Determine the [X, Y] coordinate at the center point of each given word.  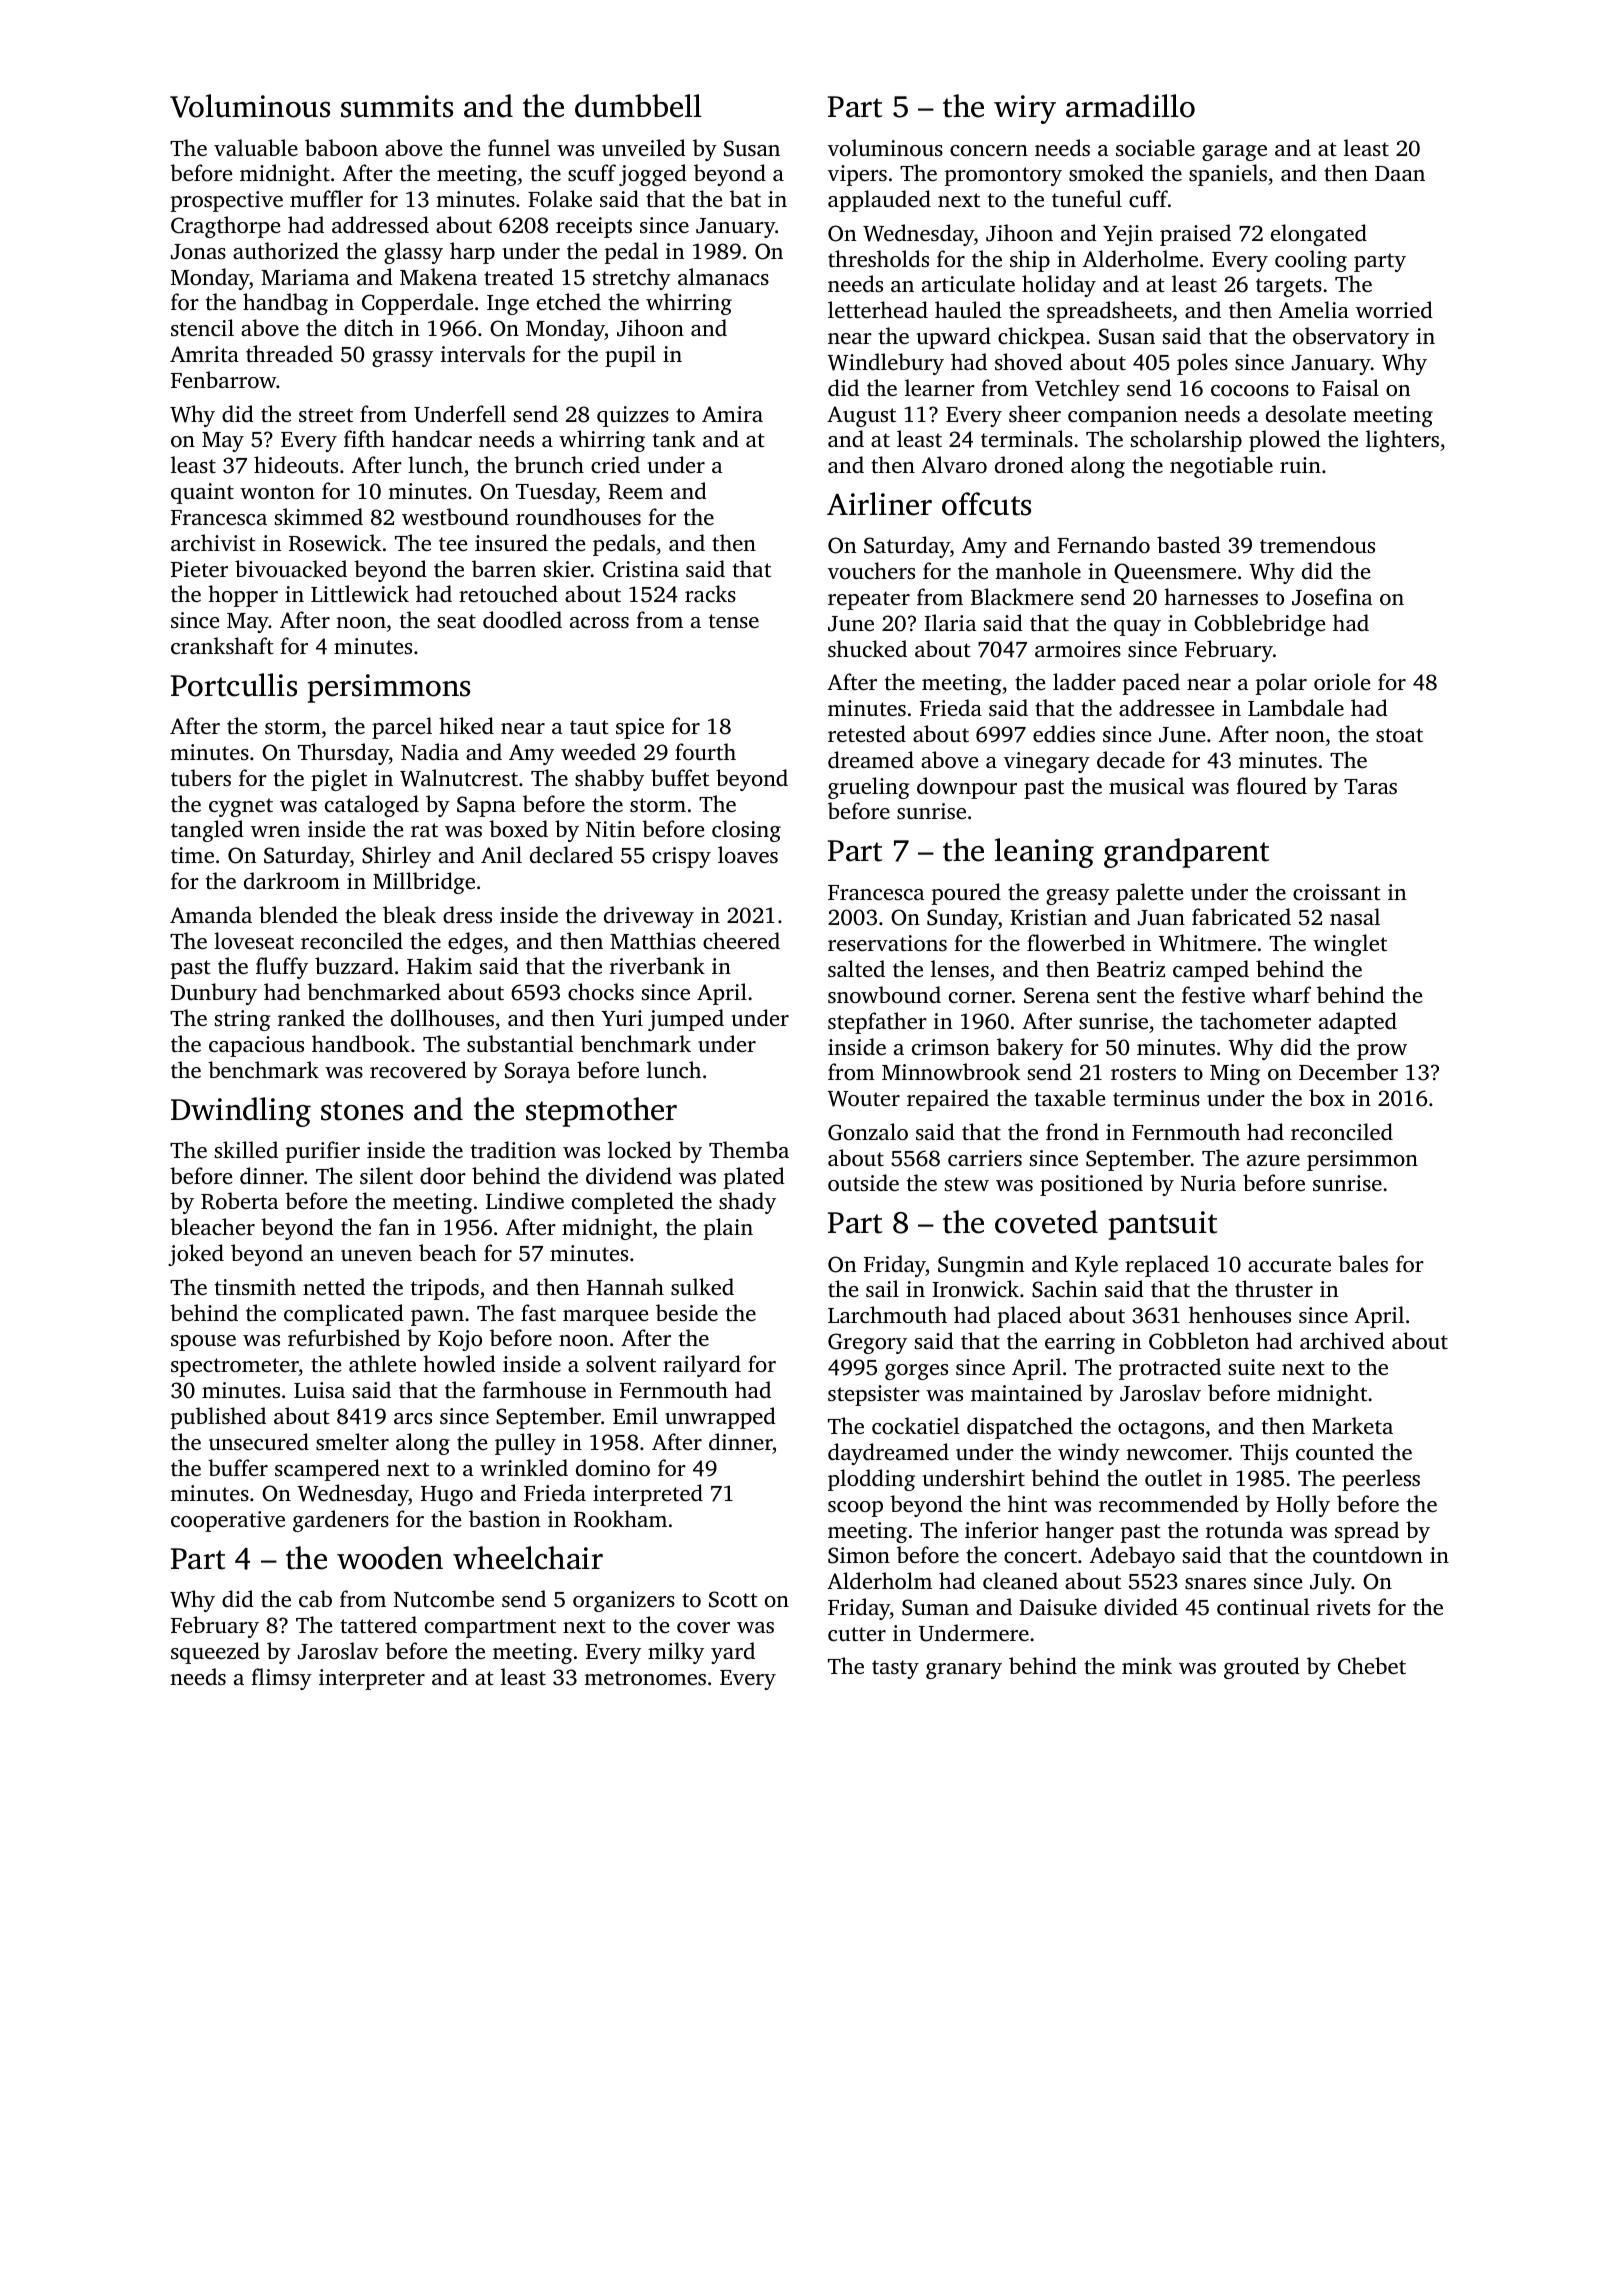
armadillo [1130, 106]
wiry [1025, 109]
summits [397, 106]
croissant [1337, 892]
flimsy [281, 1679]
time [192, 855]
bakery [1030, 1049]
